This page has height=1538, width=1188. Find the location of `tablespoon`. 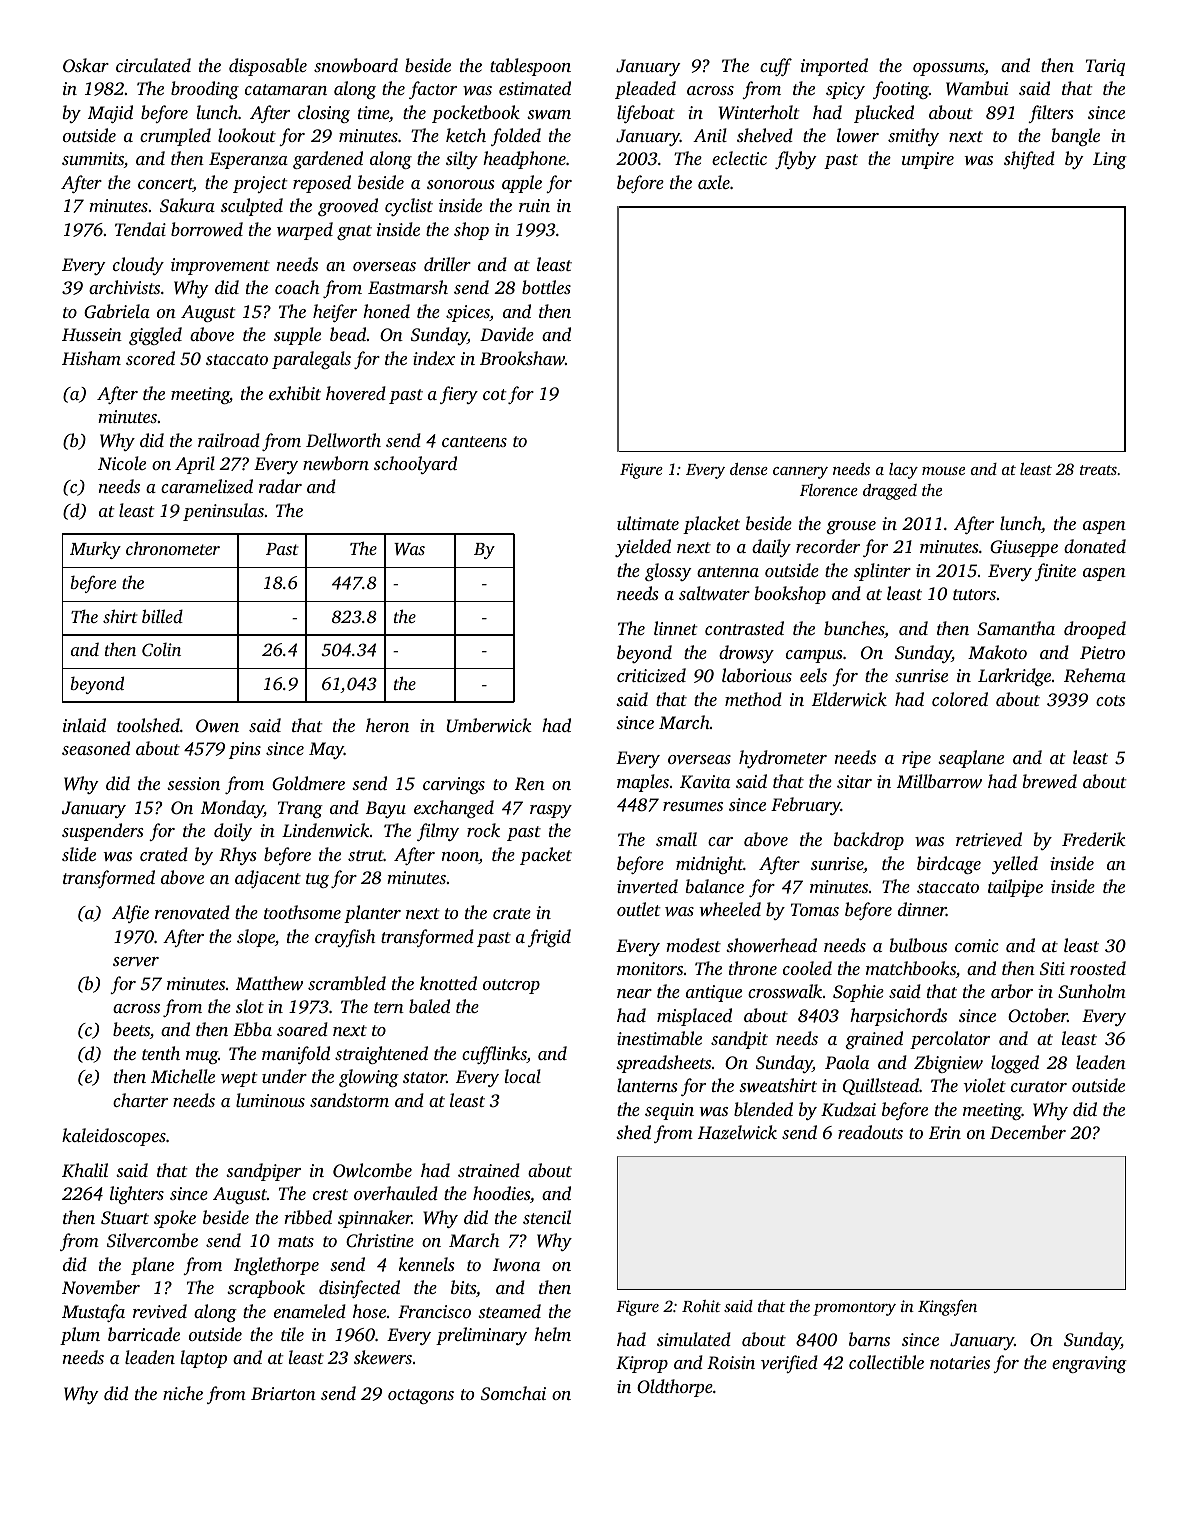

tablespoon is located at coordinates (530, 67).
